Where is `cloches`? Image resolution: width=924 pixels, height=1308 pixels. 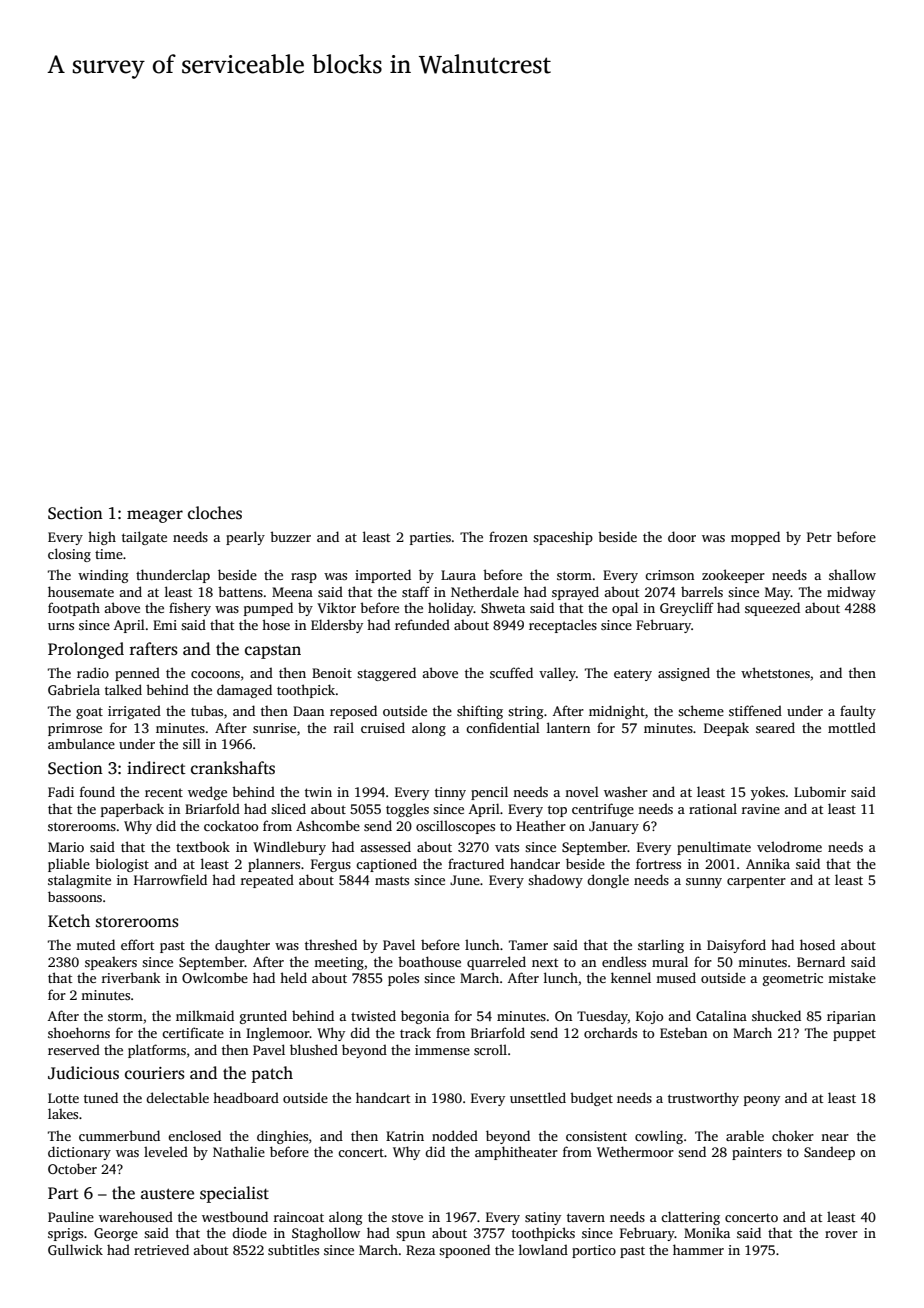 cloches is located at coordinates (215, 513).
